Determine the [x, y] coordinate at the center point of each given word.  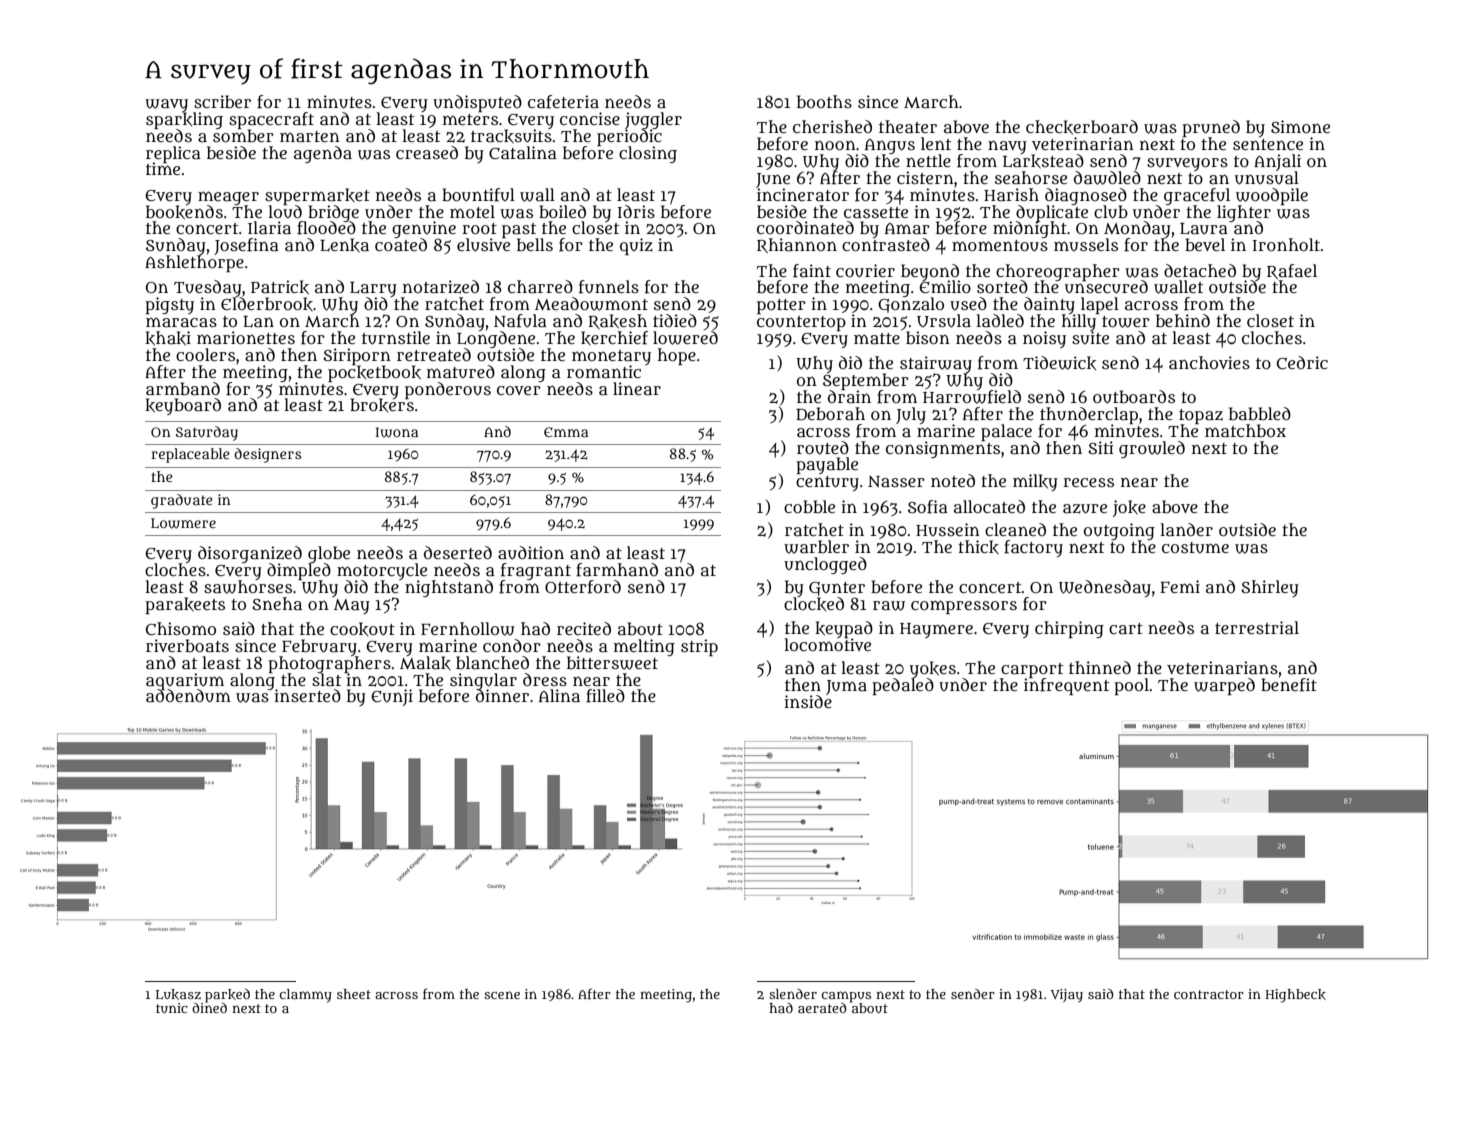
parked [227, 995]
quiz [636, 246]
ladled [1000, 321]
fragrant [536, 571]
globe [329, 554]
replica [173, 154]
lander [1186, 530]
